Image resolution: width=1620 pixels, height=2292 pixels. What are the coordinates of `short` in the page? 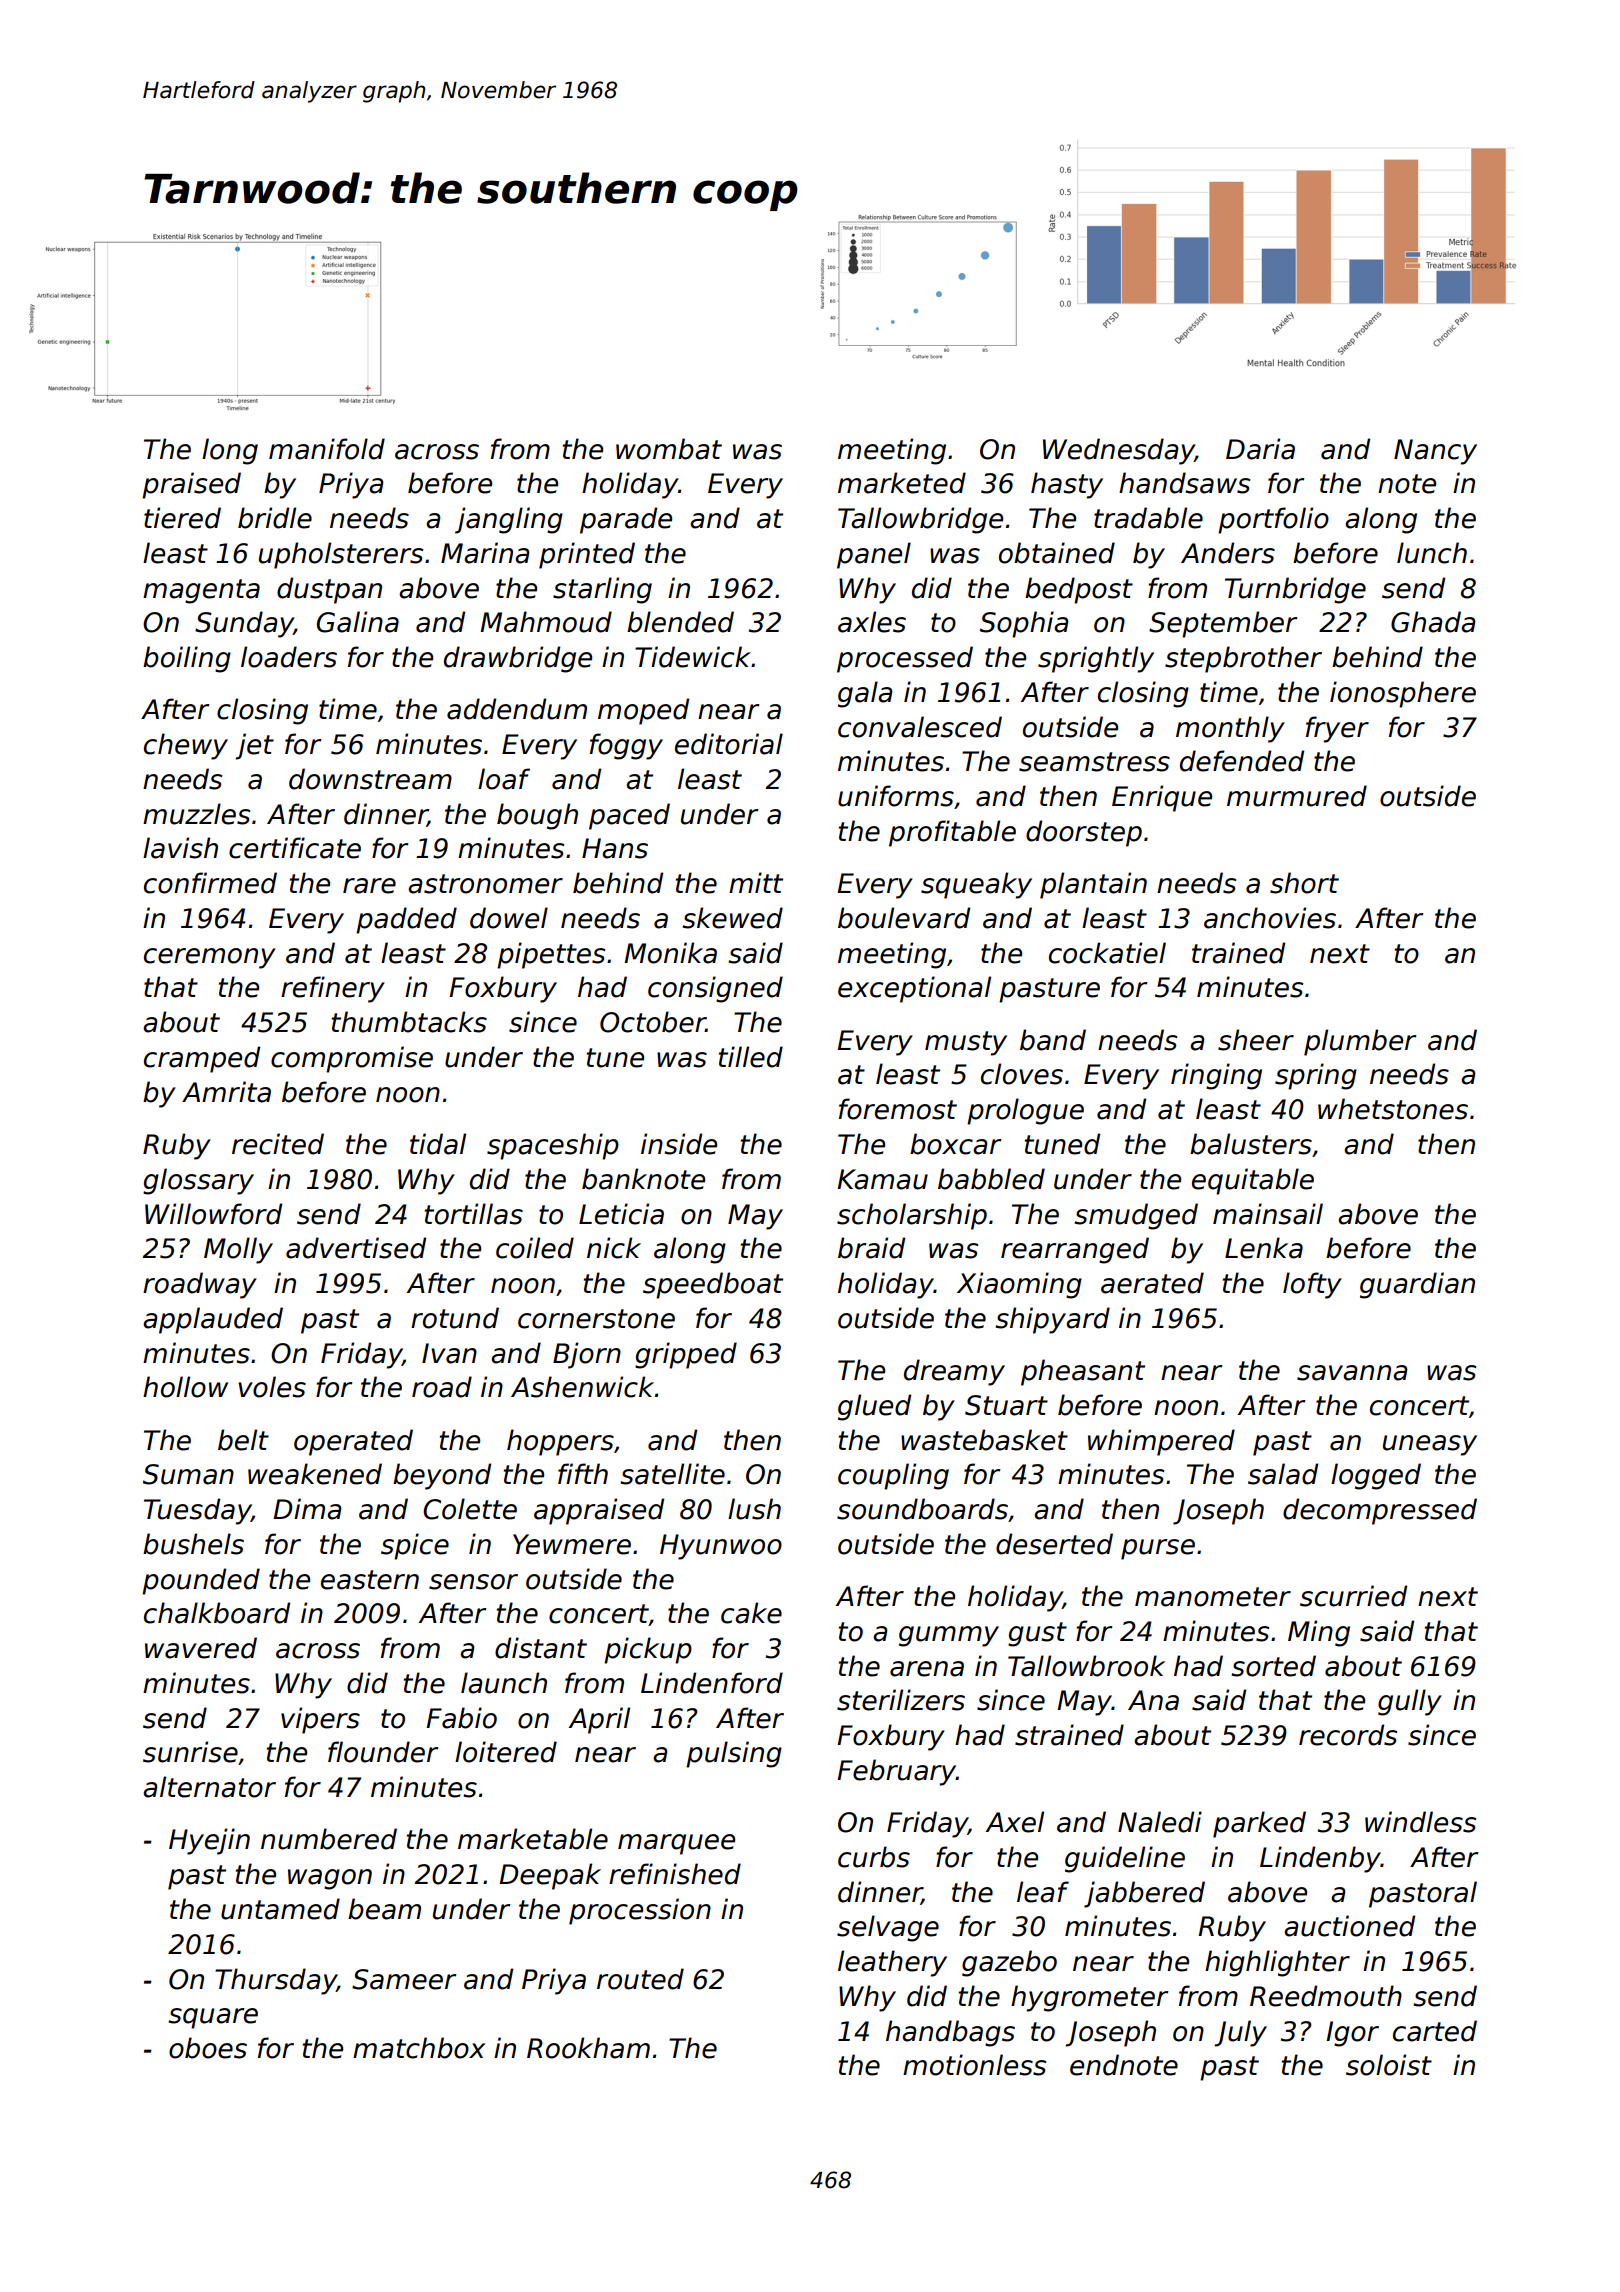 It's located at (1304, 883).
